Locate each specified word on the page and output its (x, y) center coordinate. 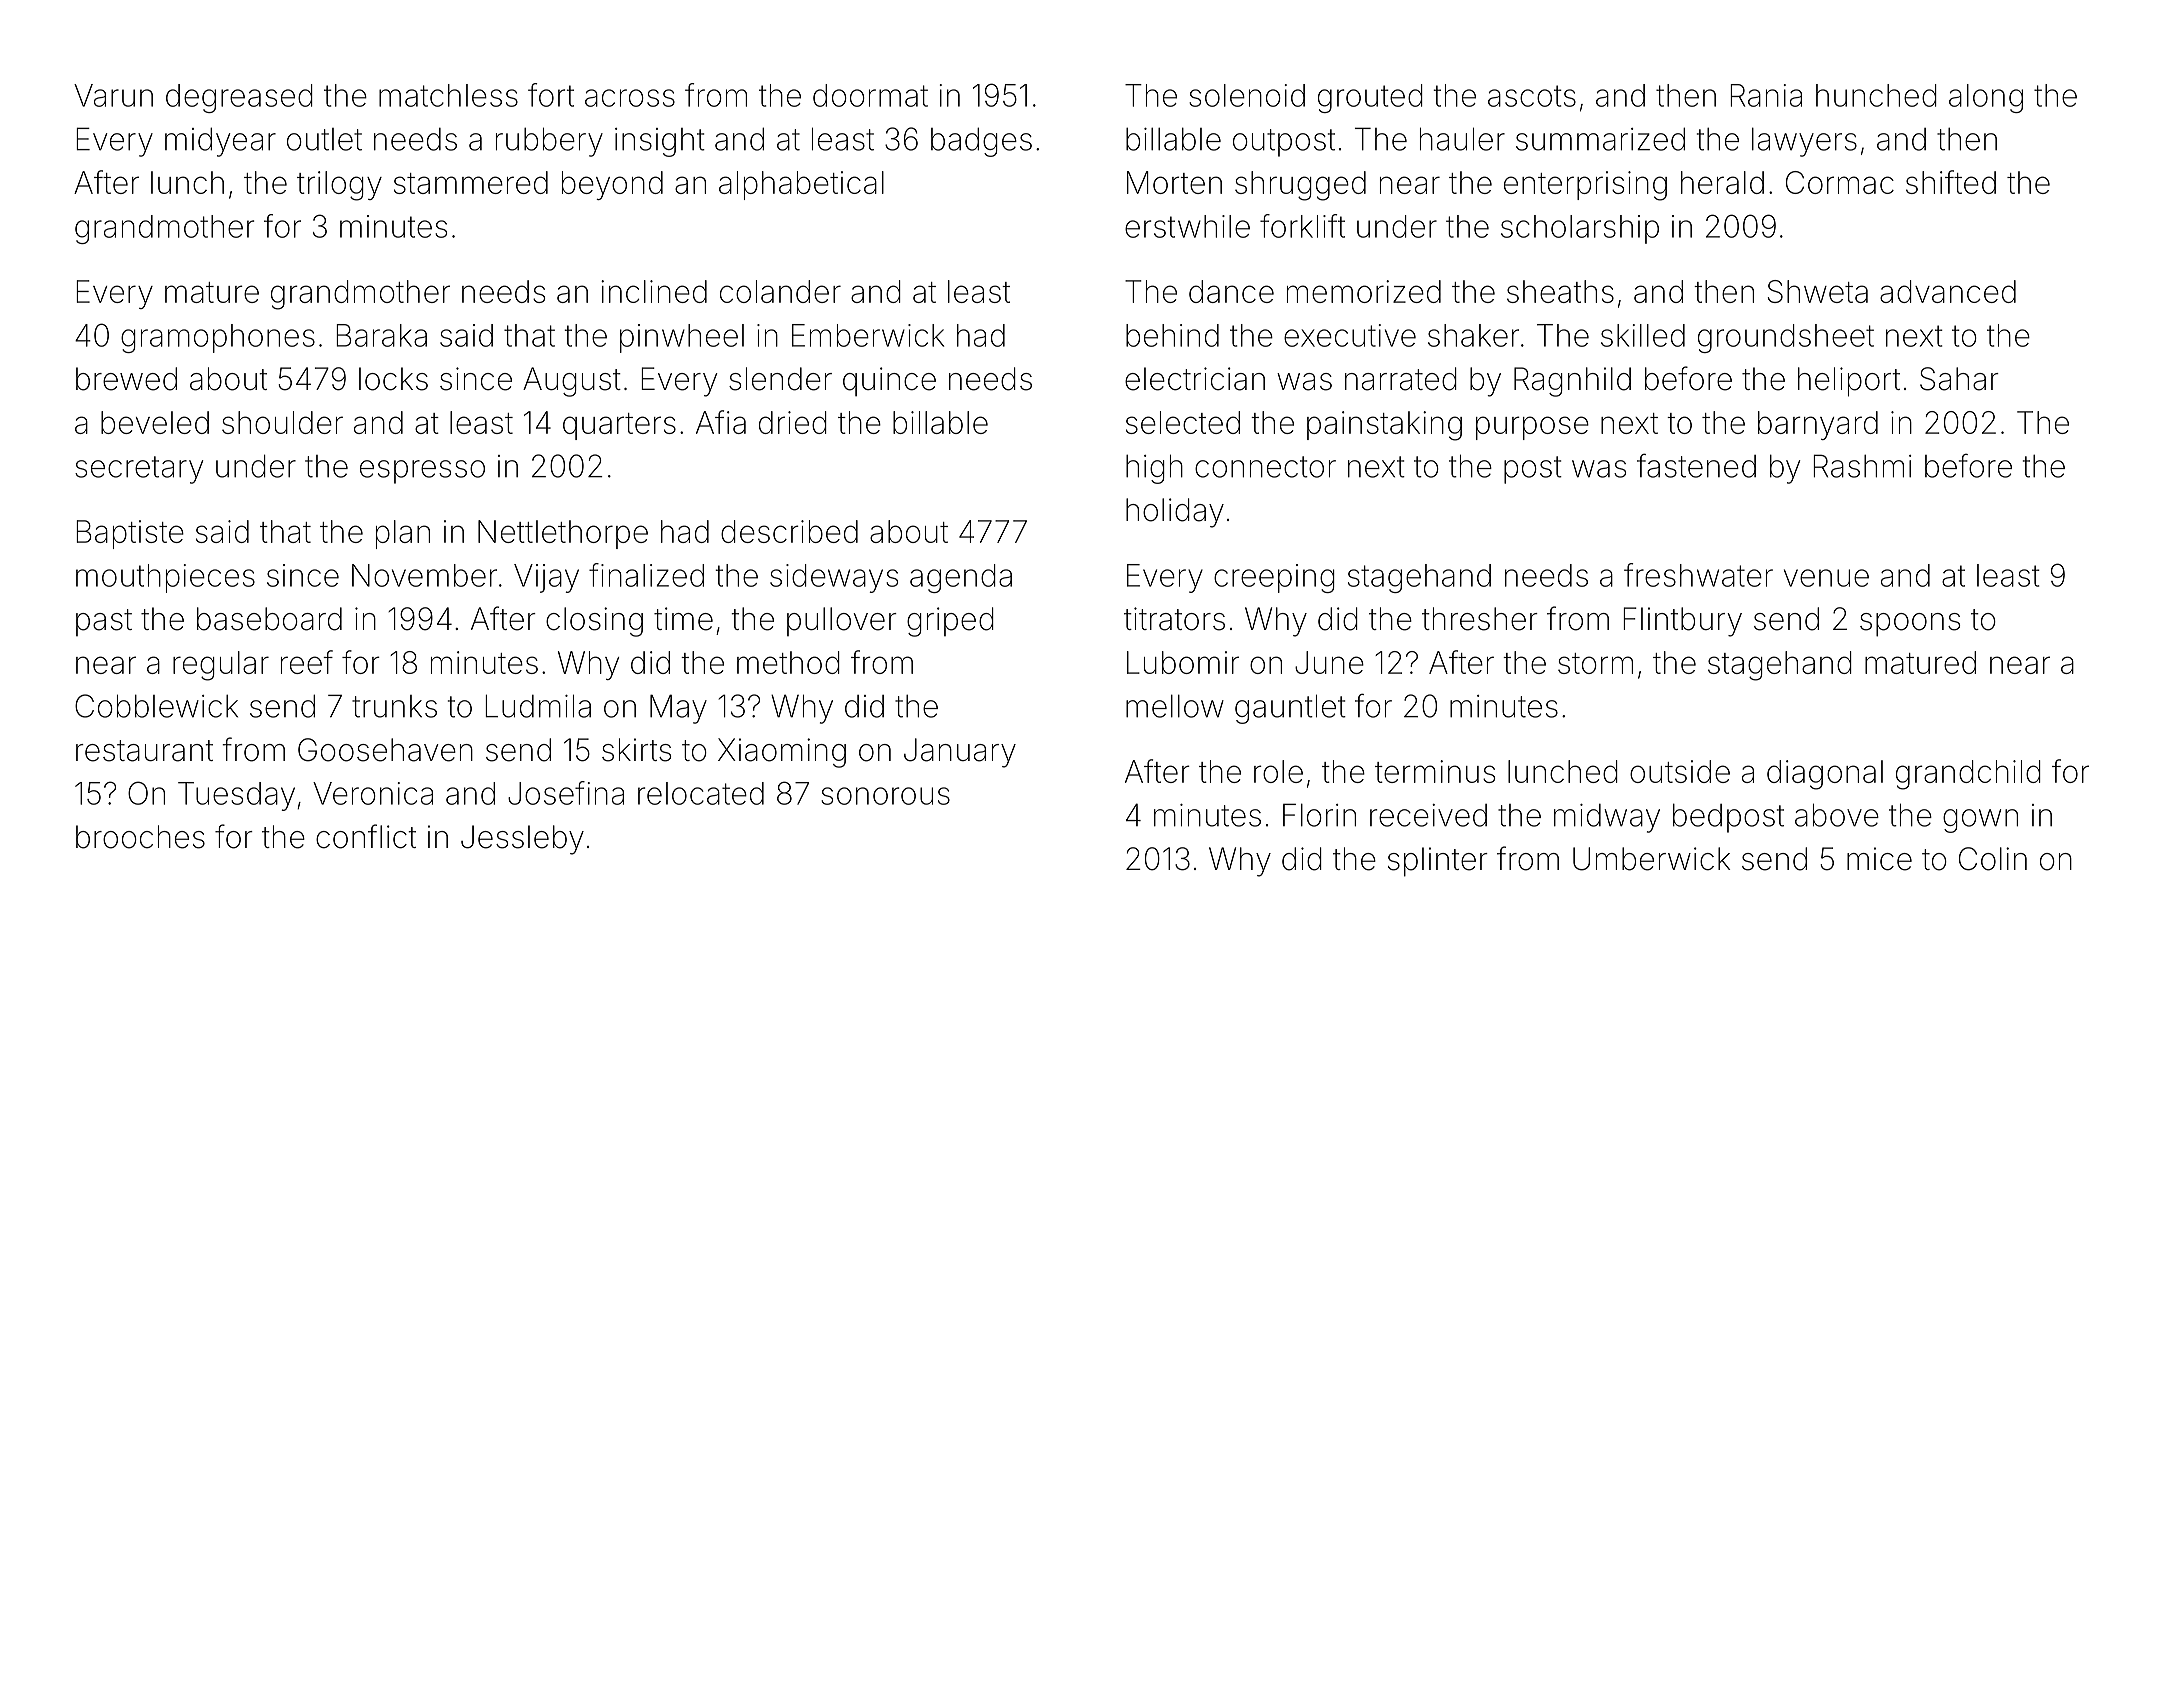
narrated (1401, 379)
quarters (619, 426)
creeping (1274, 578)
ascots (1532, 96)
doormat (870, 95)
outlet (324, 139)
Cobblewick (156, 706)
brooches (140, 837)
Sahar (1959, 379)
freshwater (1698, 575)
